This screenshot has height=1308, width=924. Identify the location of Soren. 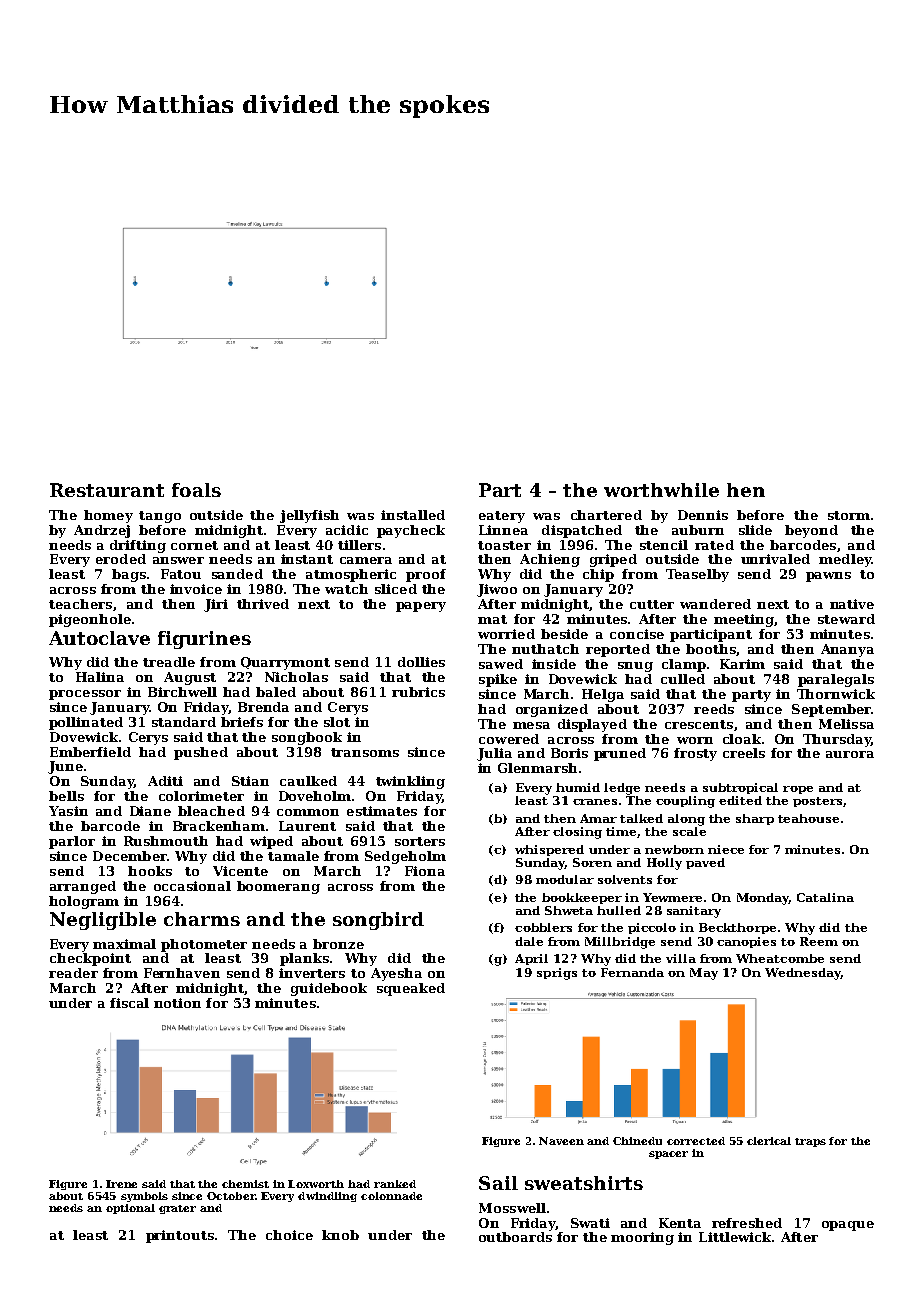
(592, 862).
